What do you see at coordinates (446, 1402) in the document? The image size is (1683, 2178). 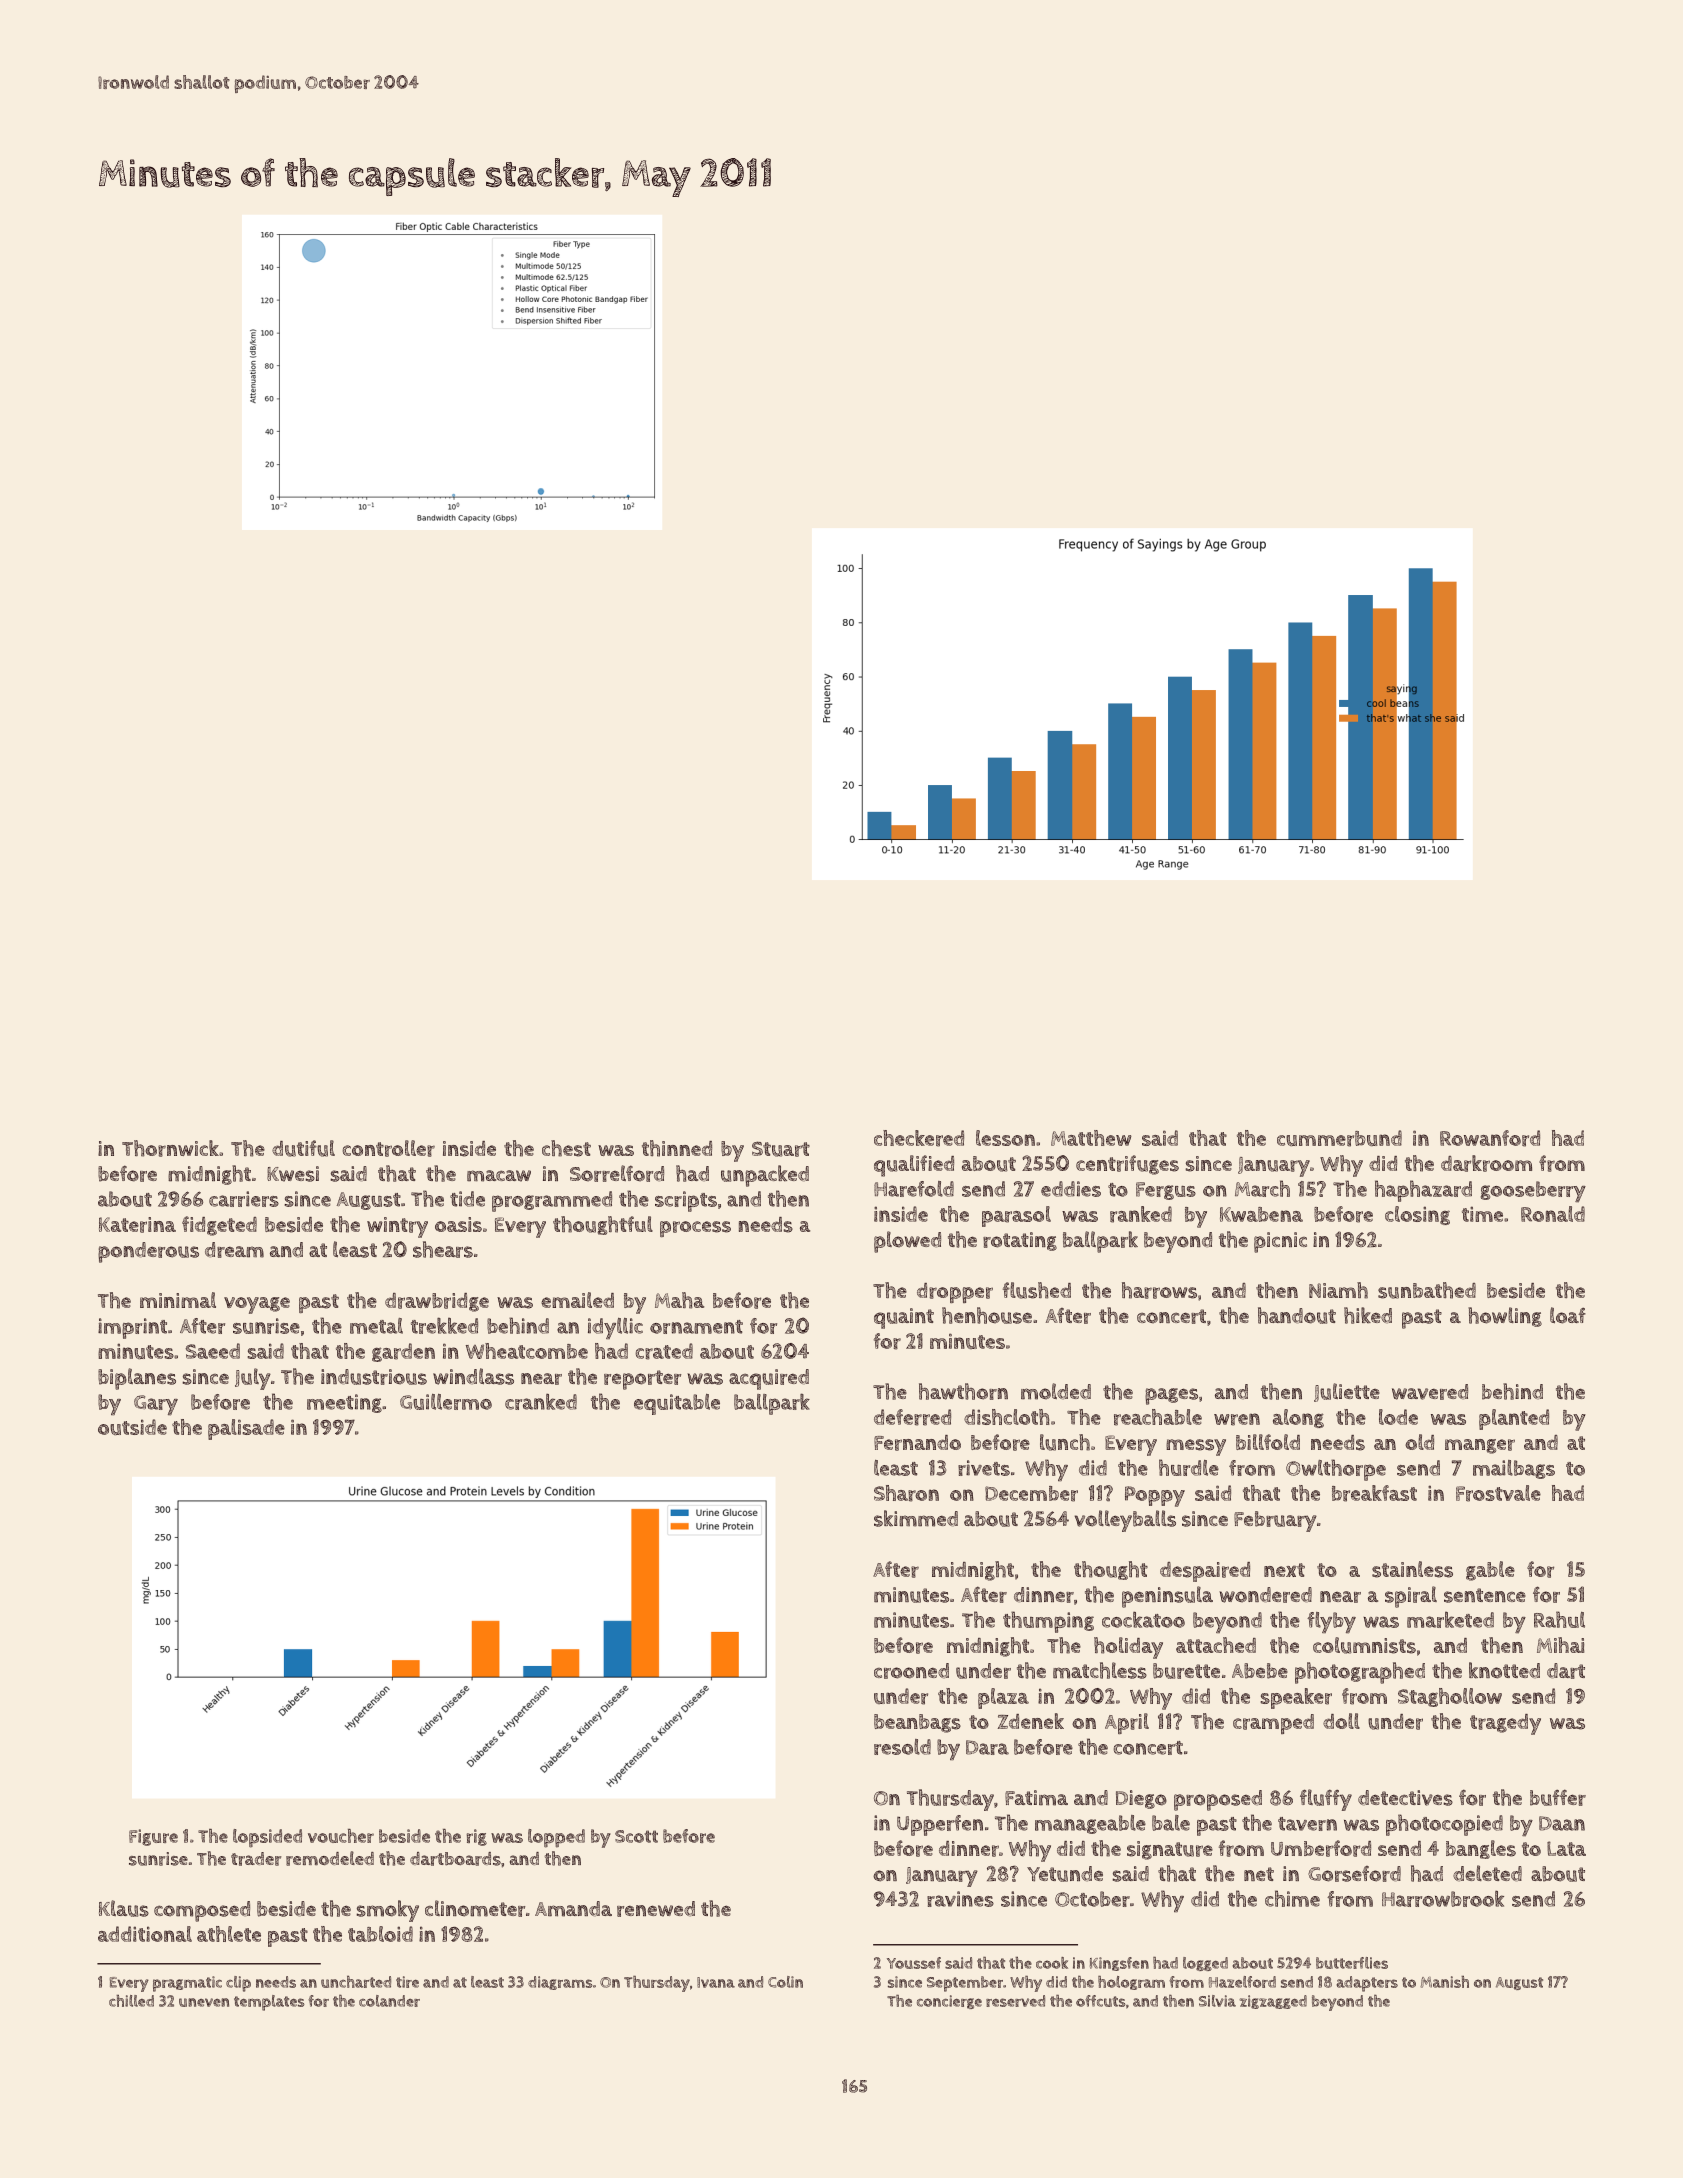 I see `Guillermo` at bounding box center [446, 1402].
